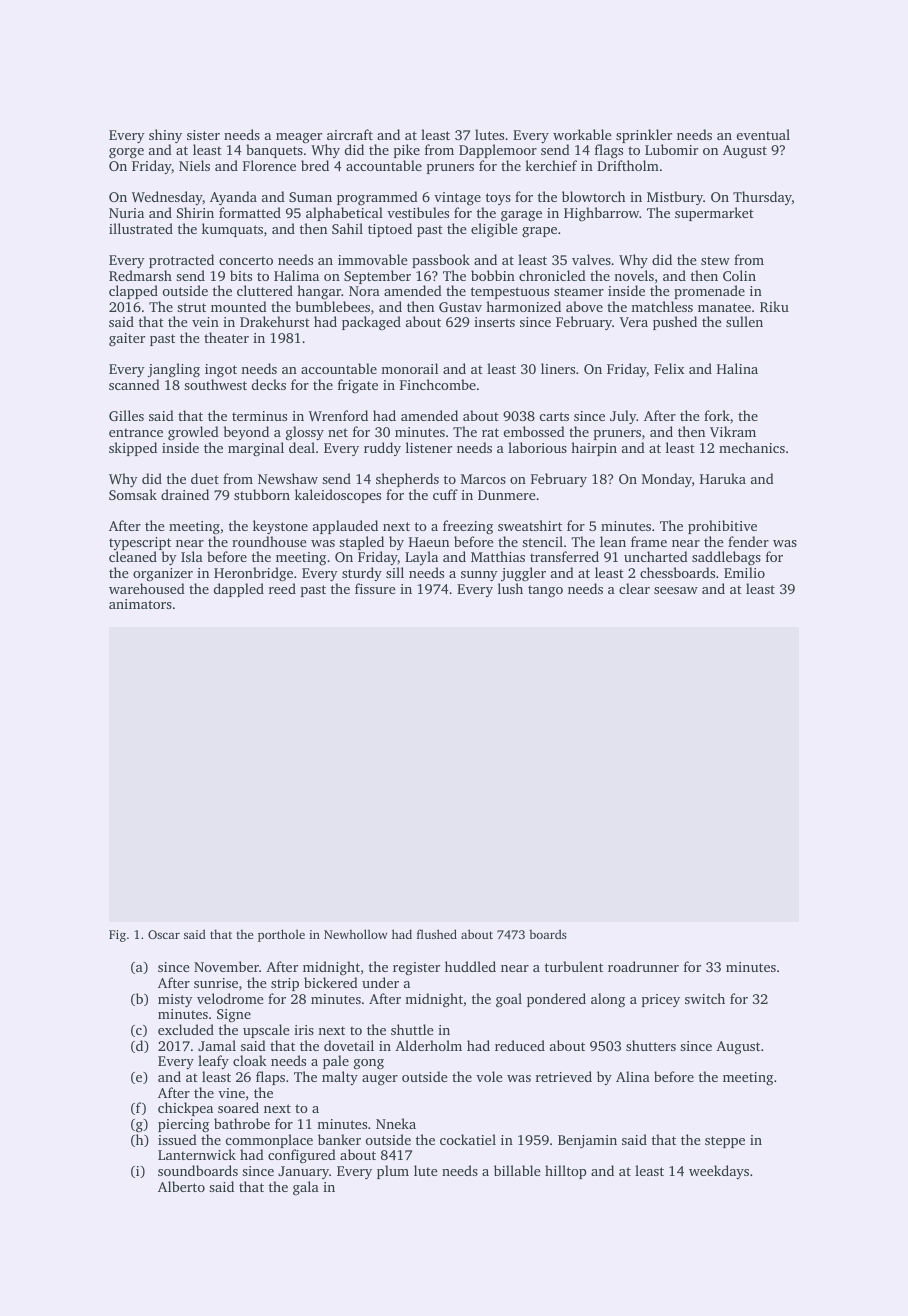 The width and height of the screenshot is (908, 1316). Describe the element at coordinates (238, 1107) in the screenshot. I see `soared` at that location.
